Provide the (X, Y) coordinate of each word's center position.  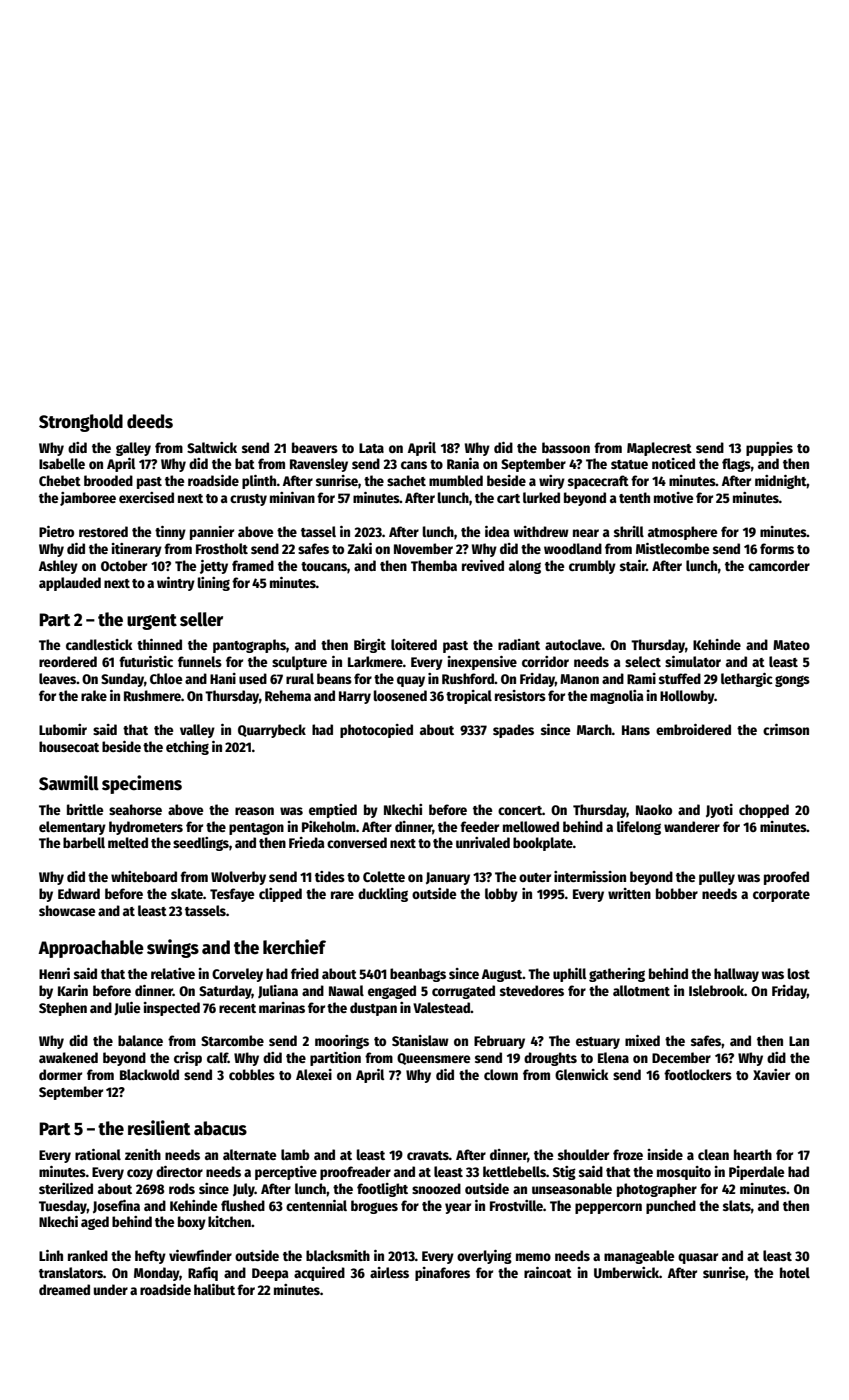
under (111, 1289)
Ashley (58, 567)
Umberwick (626, 1272)
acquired (319, 1274)
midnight (781, 482)
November (423, 548)
